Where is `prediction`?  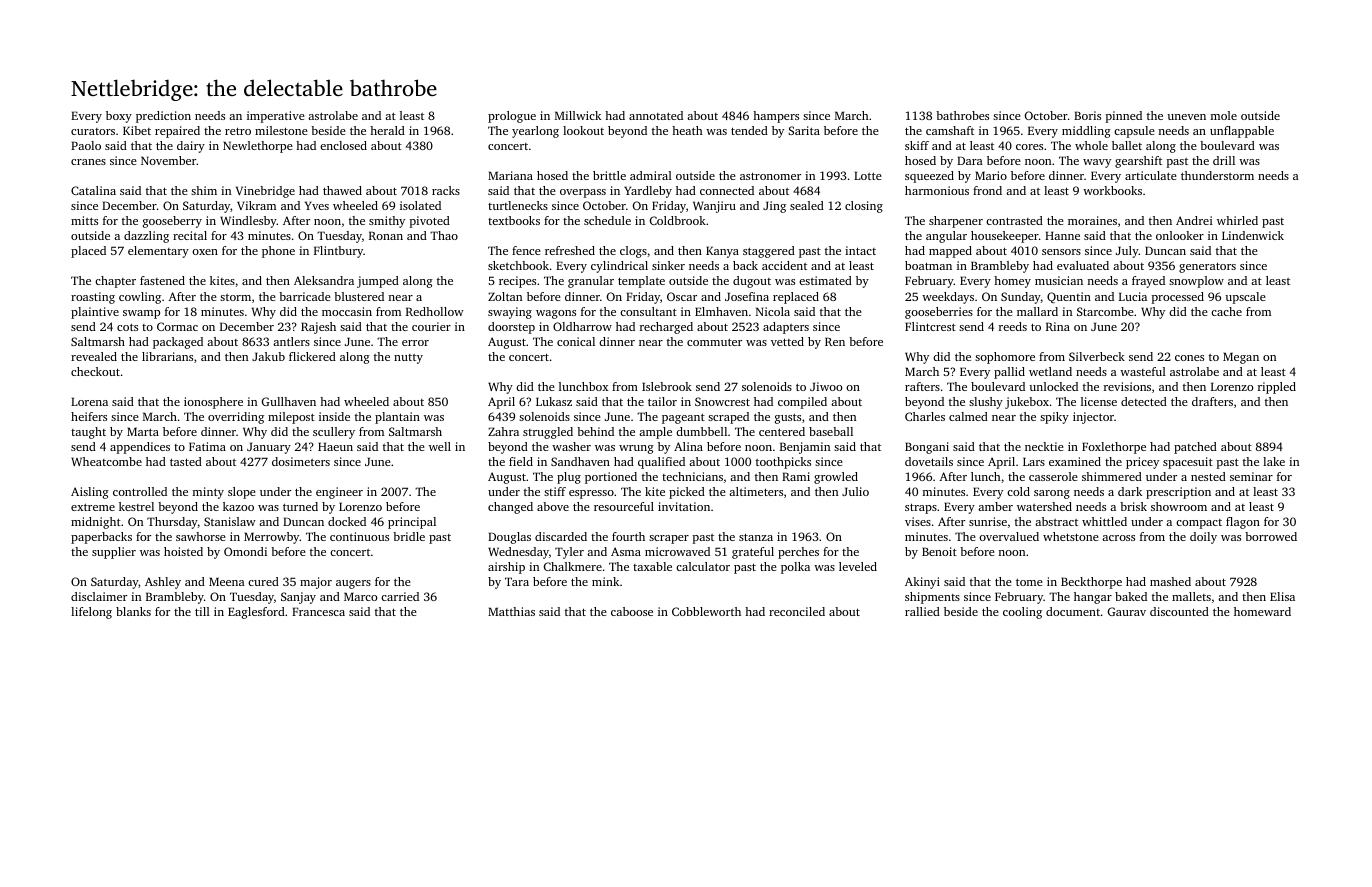 prediction is located at coordinates (163, 117).
